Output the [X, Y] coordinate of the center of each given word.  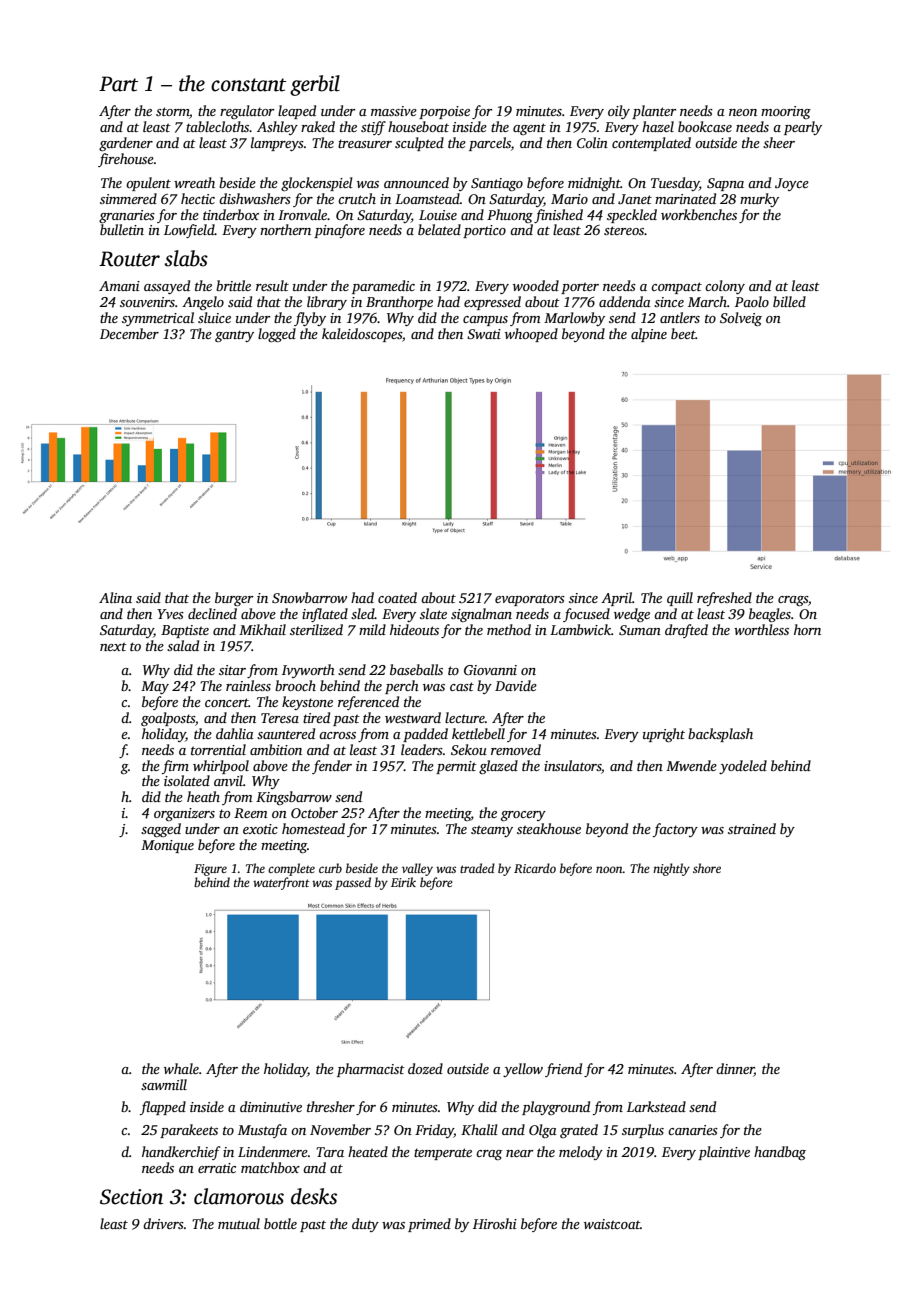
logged [277, 335]
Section [131, 1197]
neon [743, 112]
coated [397, 597]
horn [807, 629]
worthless [761, 629]
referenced [368, 703]
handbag [780, 1153]
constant [248, 85]
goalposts [168, 719]
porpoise [444, 112]
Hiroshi [495, 1223]
